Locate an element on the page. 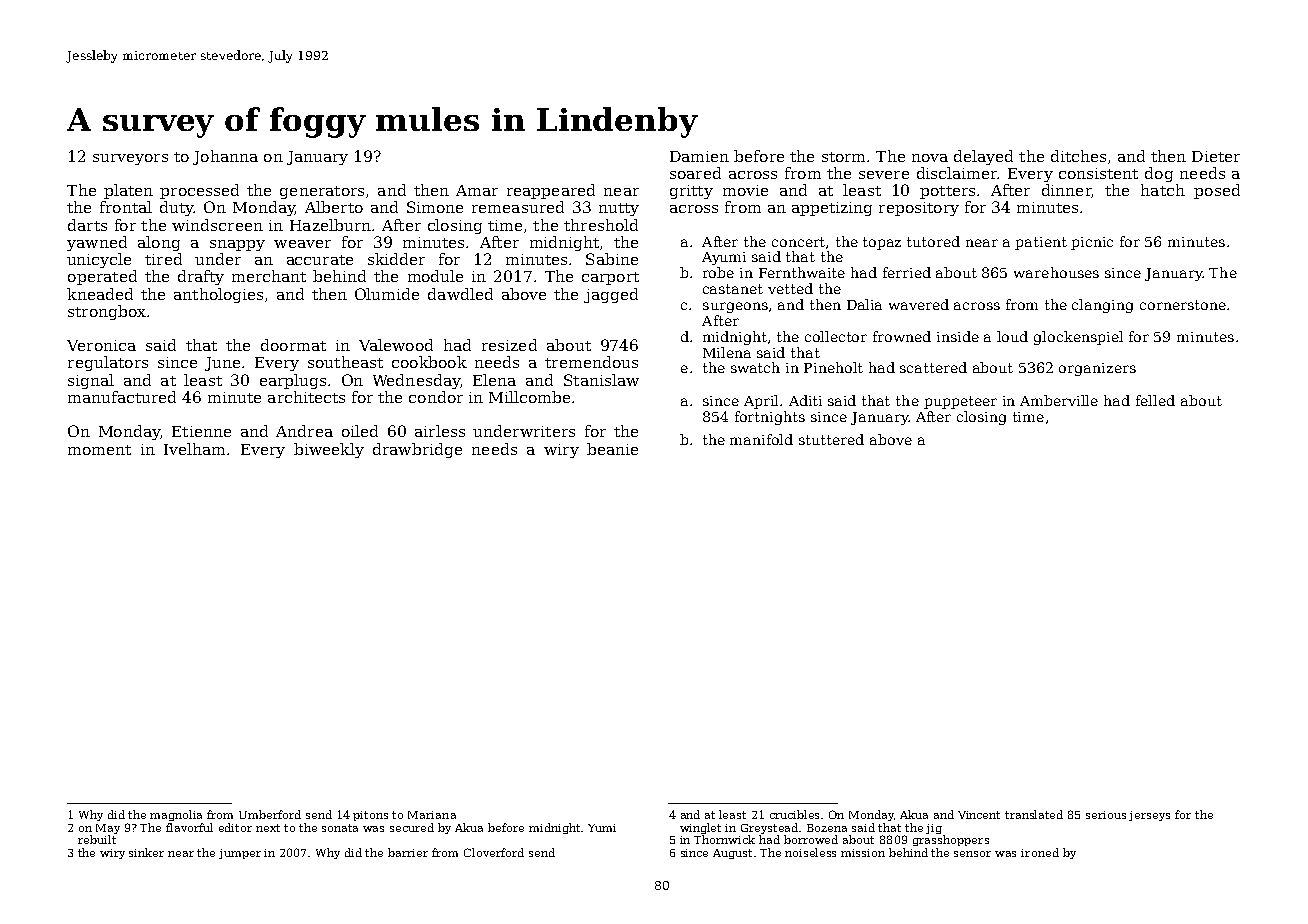 The height and width of the page is (924, 1308). vetted is located at coordinates (790, 288).
